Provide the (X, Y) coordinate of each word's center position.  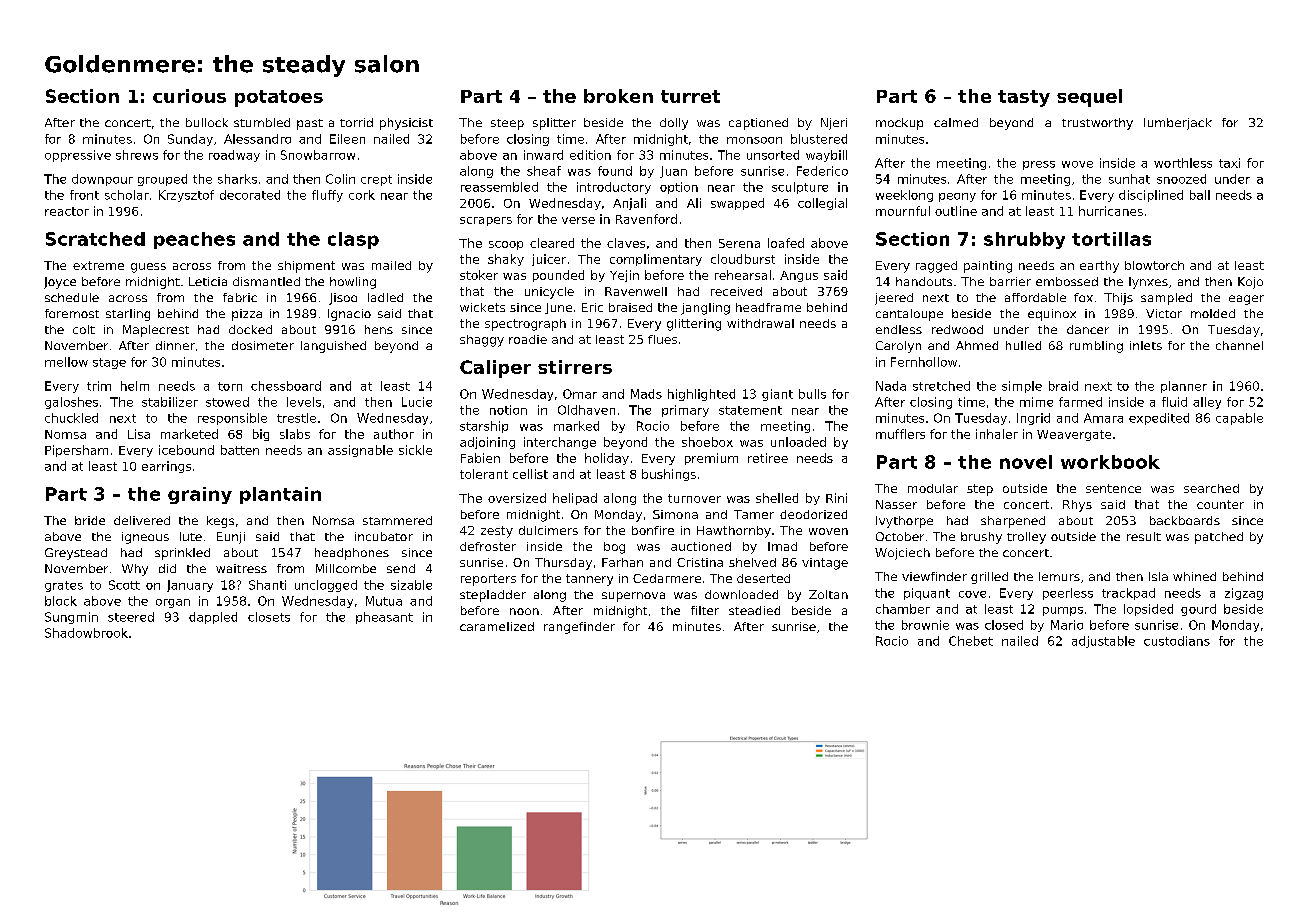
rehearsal (743, 275)
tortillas (1111, 239)
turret (690, 96)
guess (148, 268)
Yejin (624, 276)
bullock (207, 122)
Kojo (1250, 283)
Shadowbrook (86, 633)
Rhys (1077, 506)
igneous (145, 538)
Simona (675, 514)
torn (230, 386)
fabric (240, 297)
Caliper (495, 369)
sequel (1089, 98)
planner (1184, 387)
